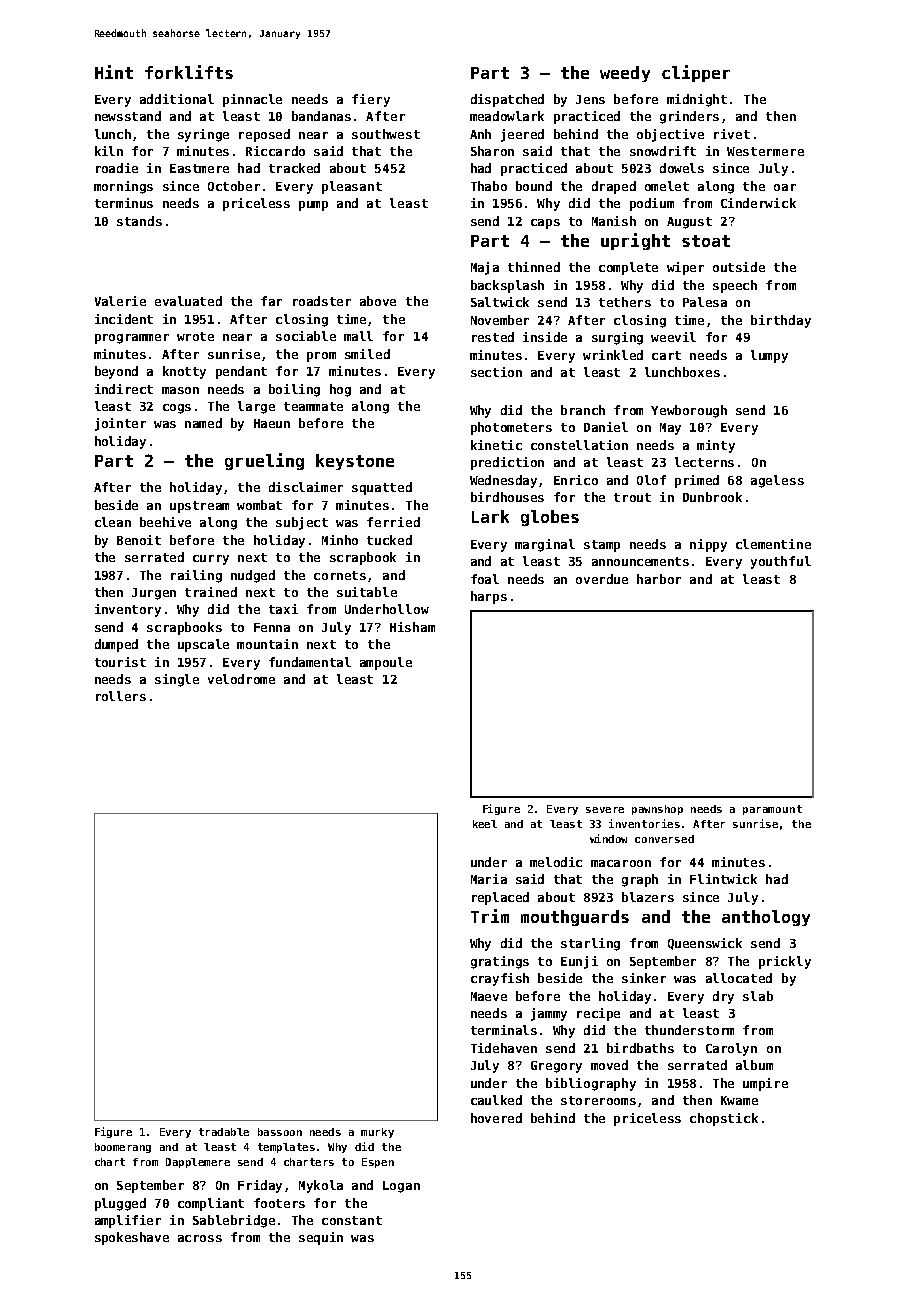 This screenshot has height=1316, width=908. What do you see at coordinates (696, 73) in the screenshot?
I see `clipper` at bounding box center [696, 73].
